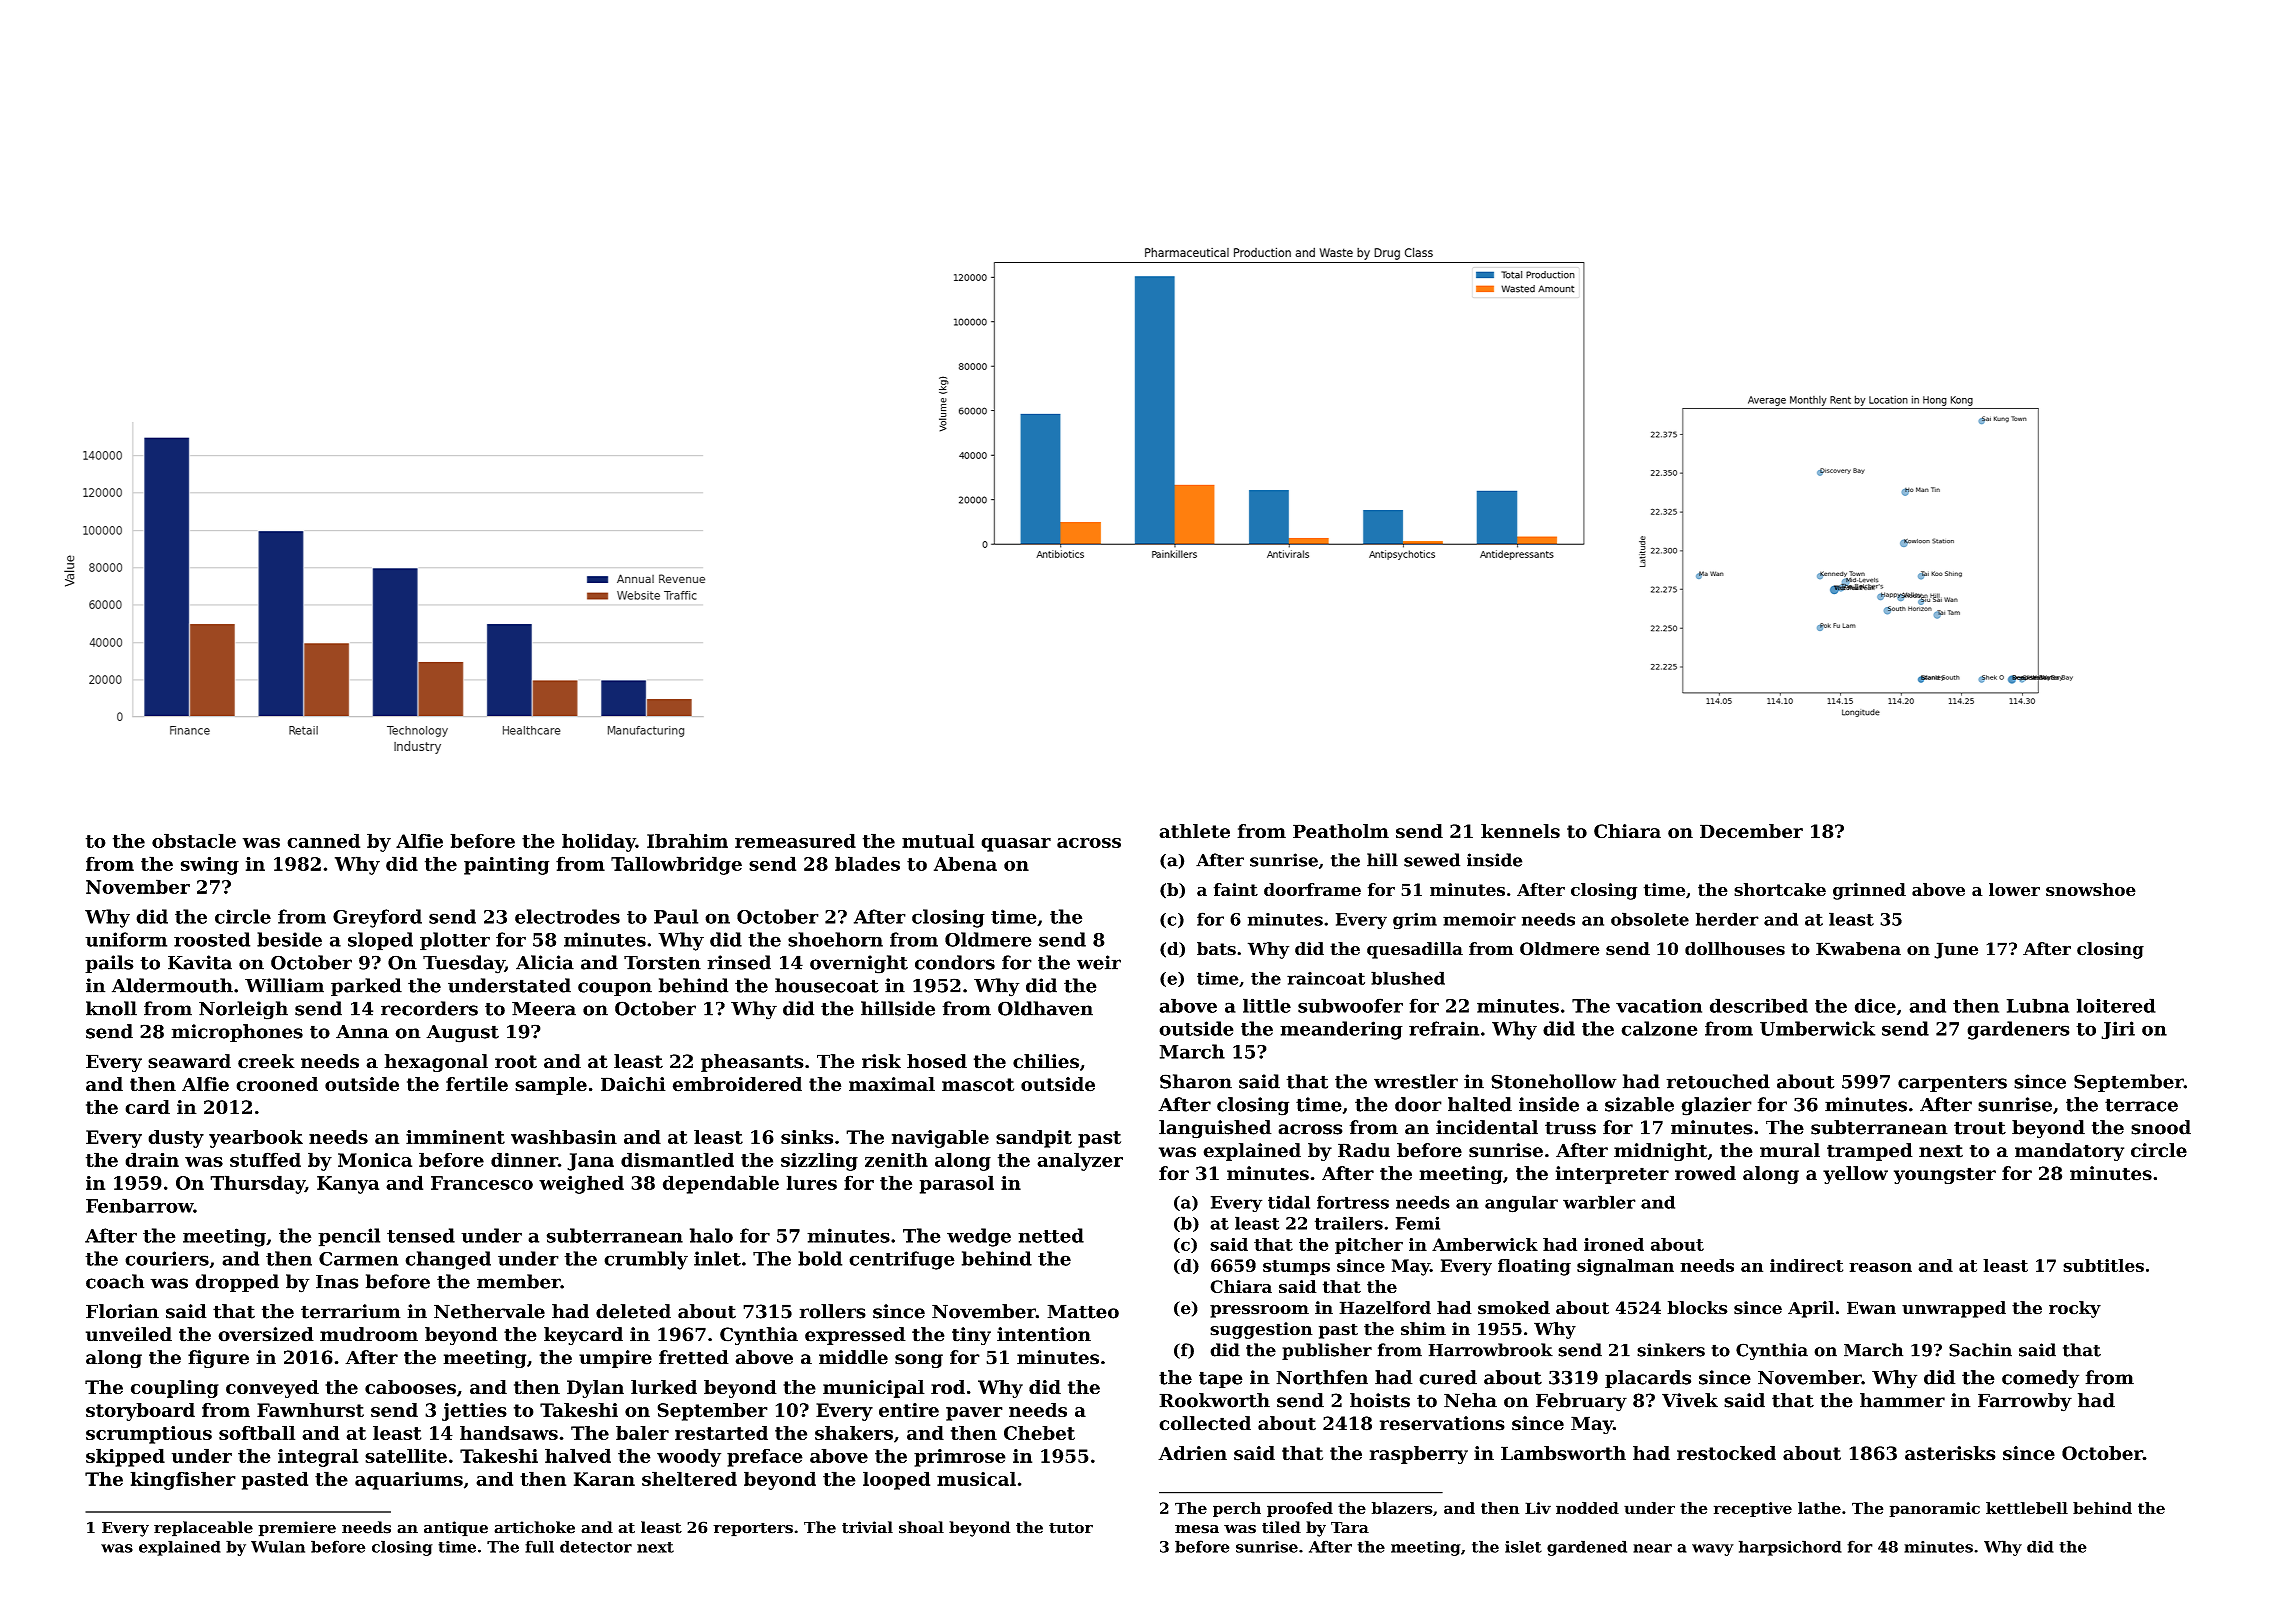 The width and height of the image is (2282, 1614). Describe the element at coordinates (183, 1480) in the image. I see `kingfisher` at that location.
